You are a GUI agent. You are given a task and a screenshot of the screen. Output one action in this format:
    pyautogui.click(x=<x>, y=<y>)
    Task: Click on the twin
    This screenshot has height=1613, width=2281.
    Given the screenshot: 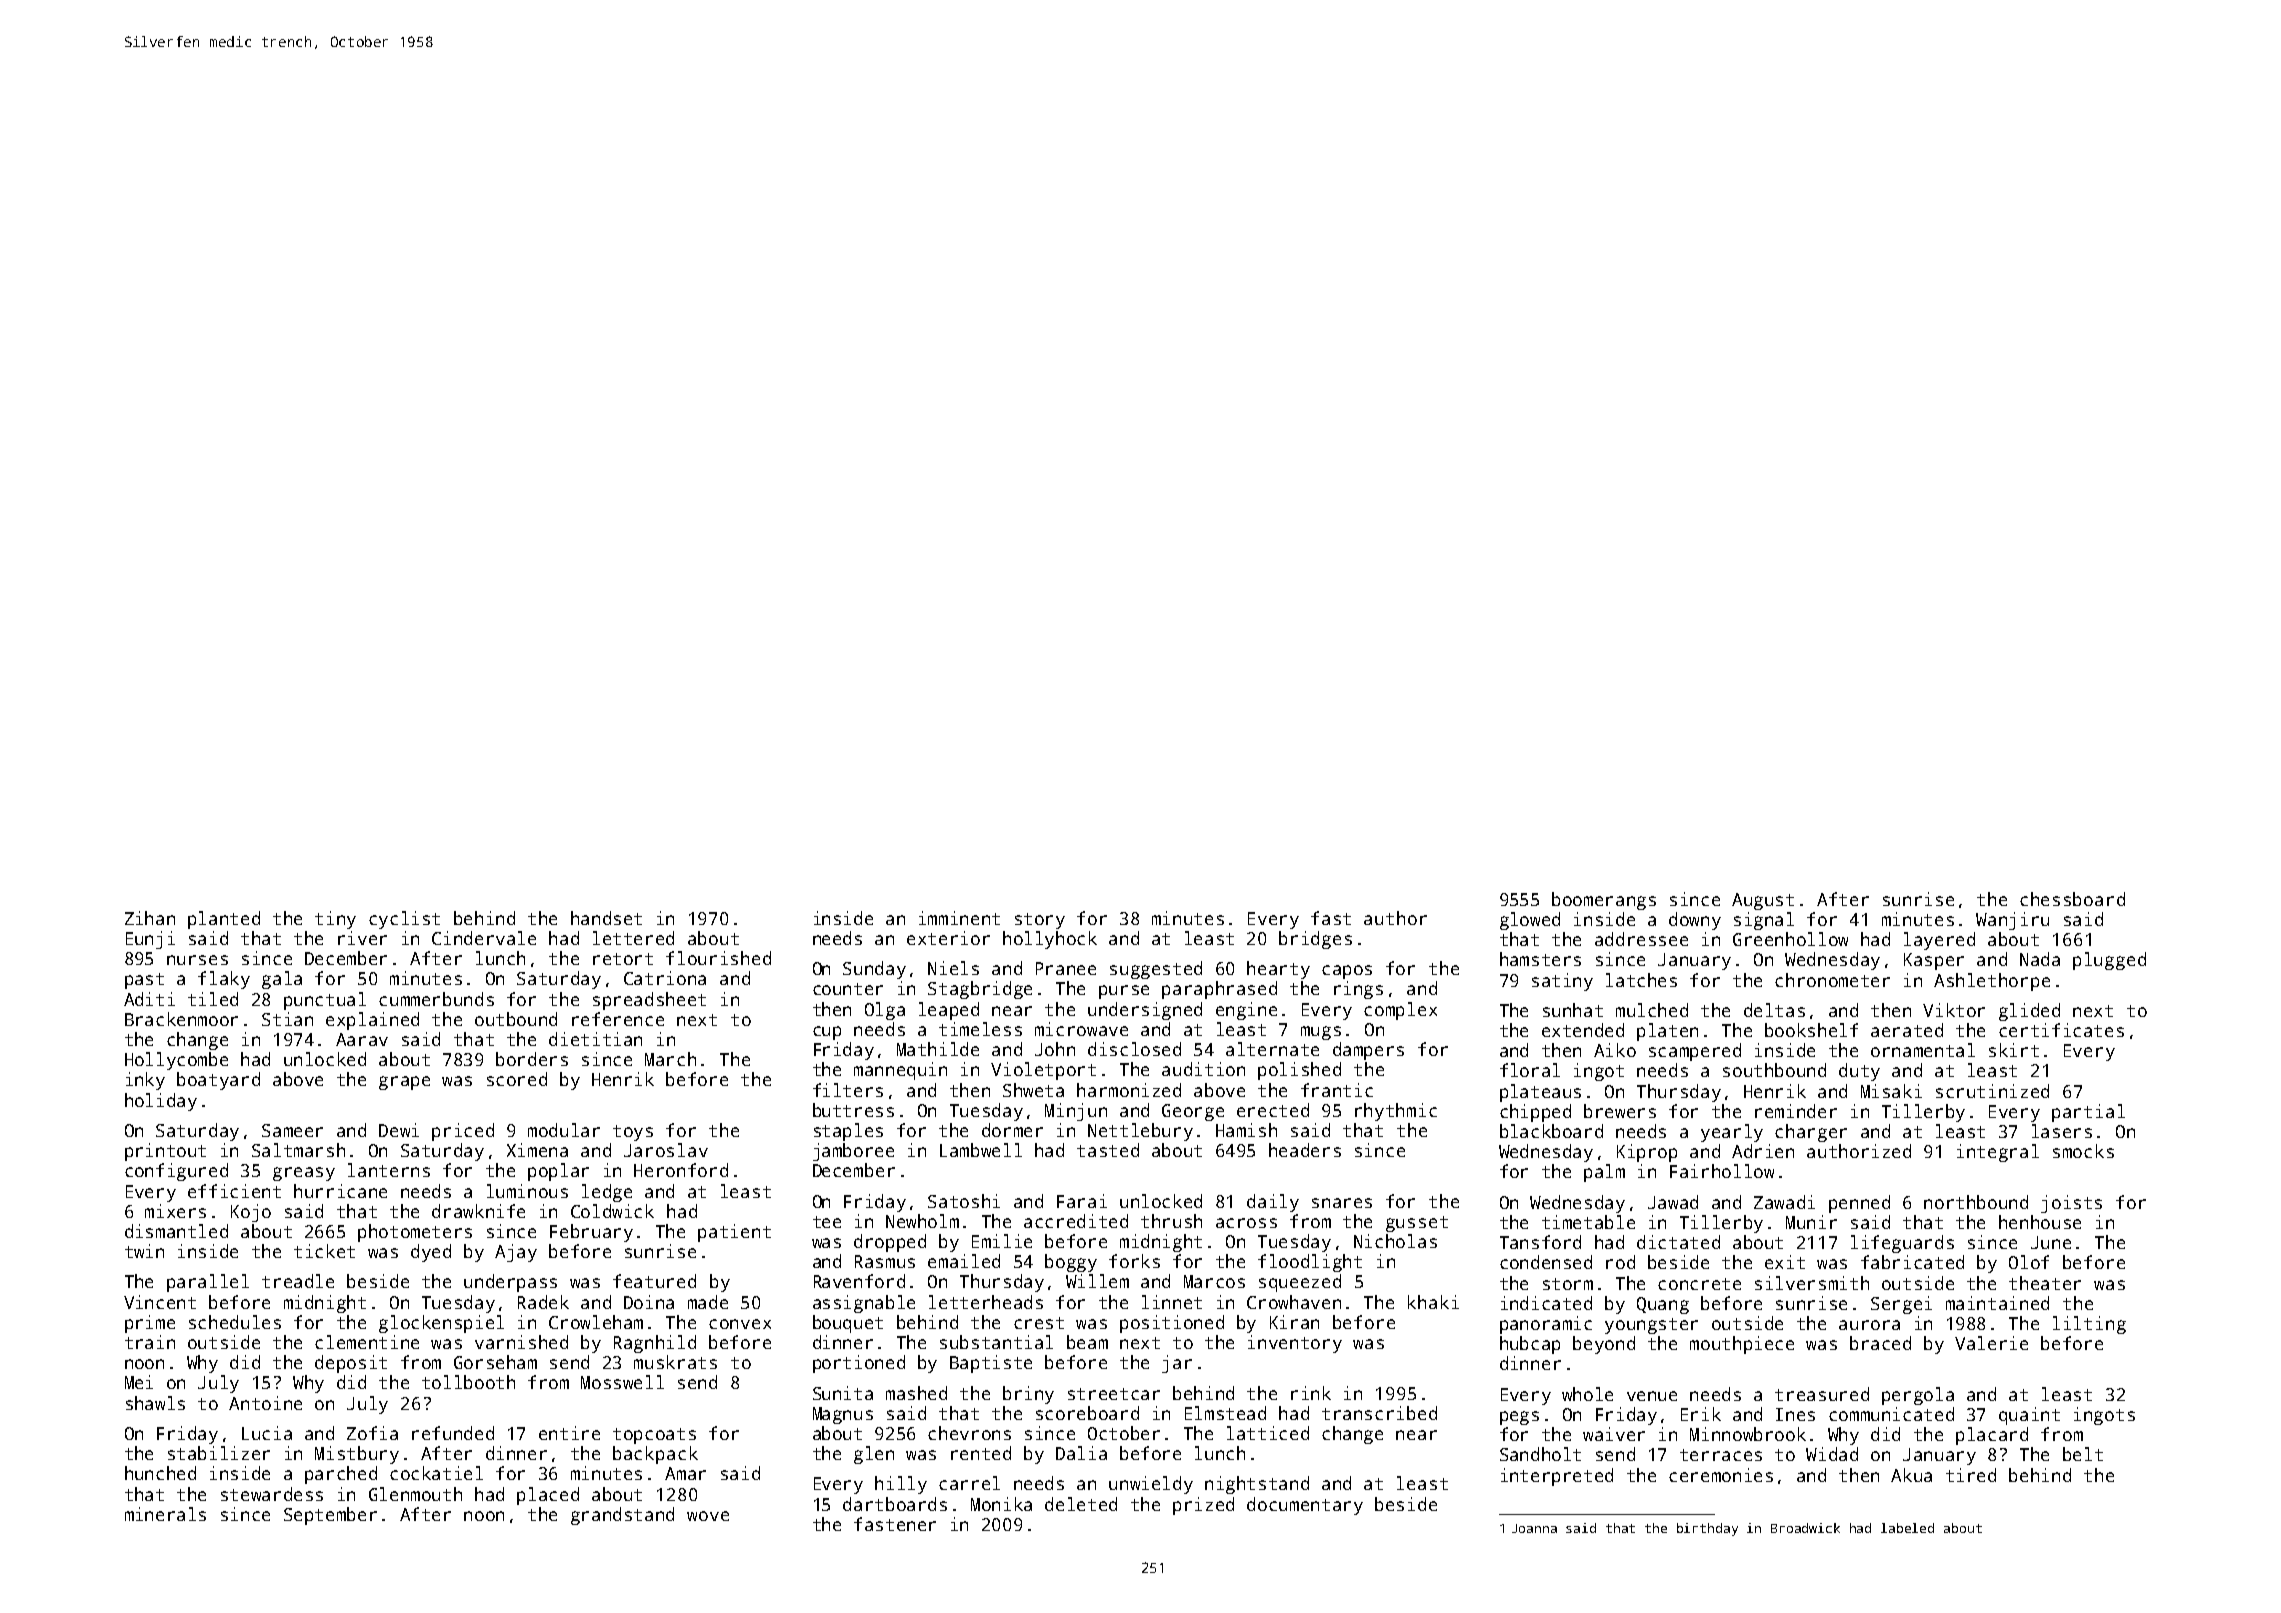 What is the action you would take?
    pyautogui.click(x=144, y=1251)
